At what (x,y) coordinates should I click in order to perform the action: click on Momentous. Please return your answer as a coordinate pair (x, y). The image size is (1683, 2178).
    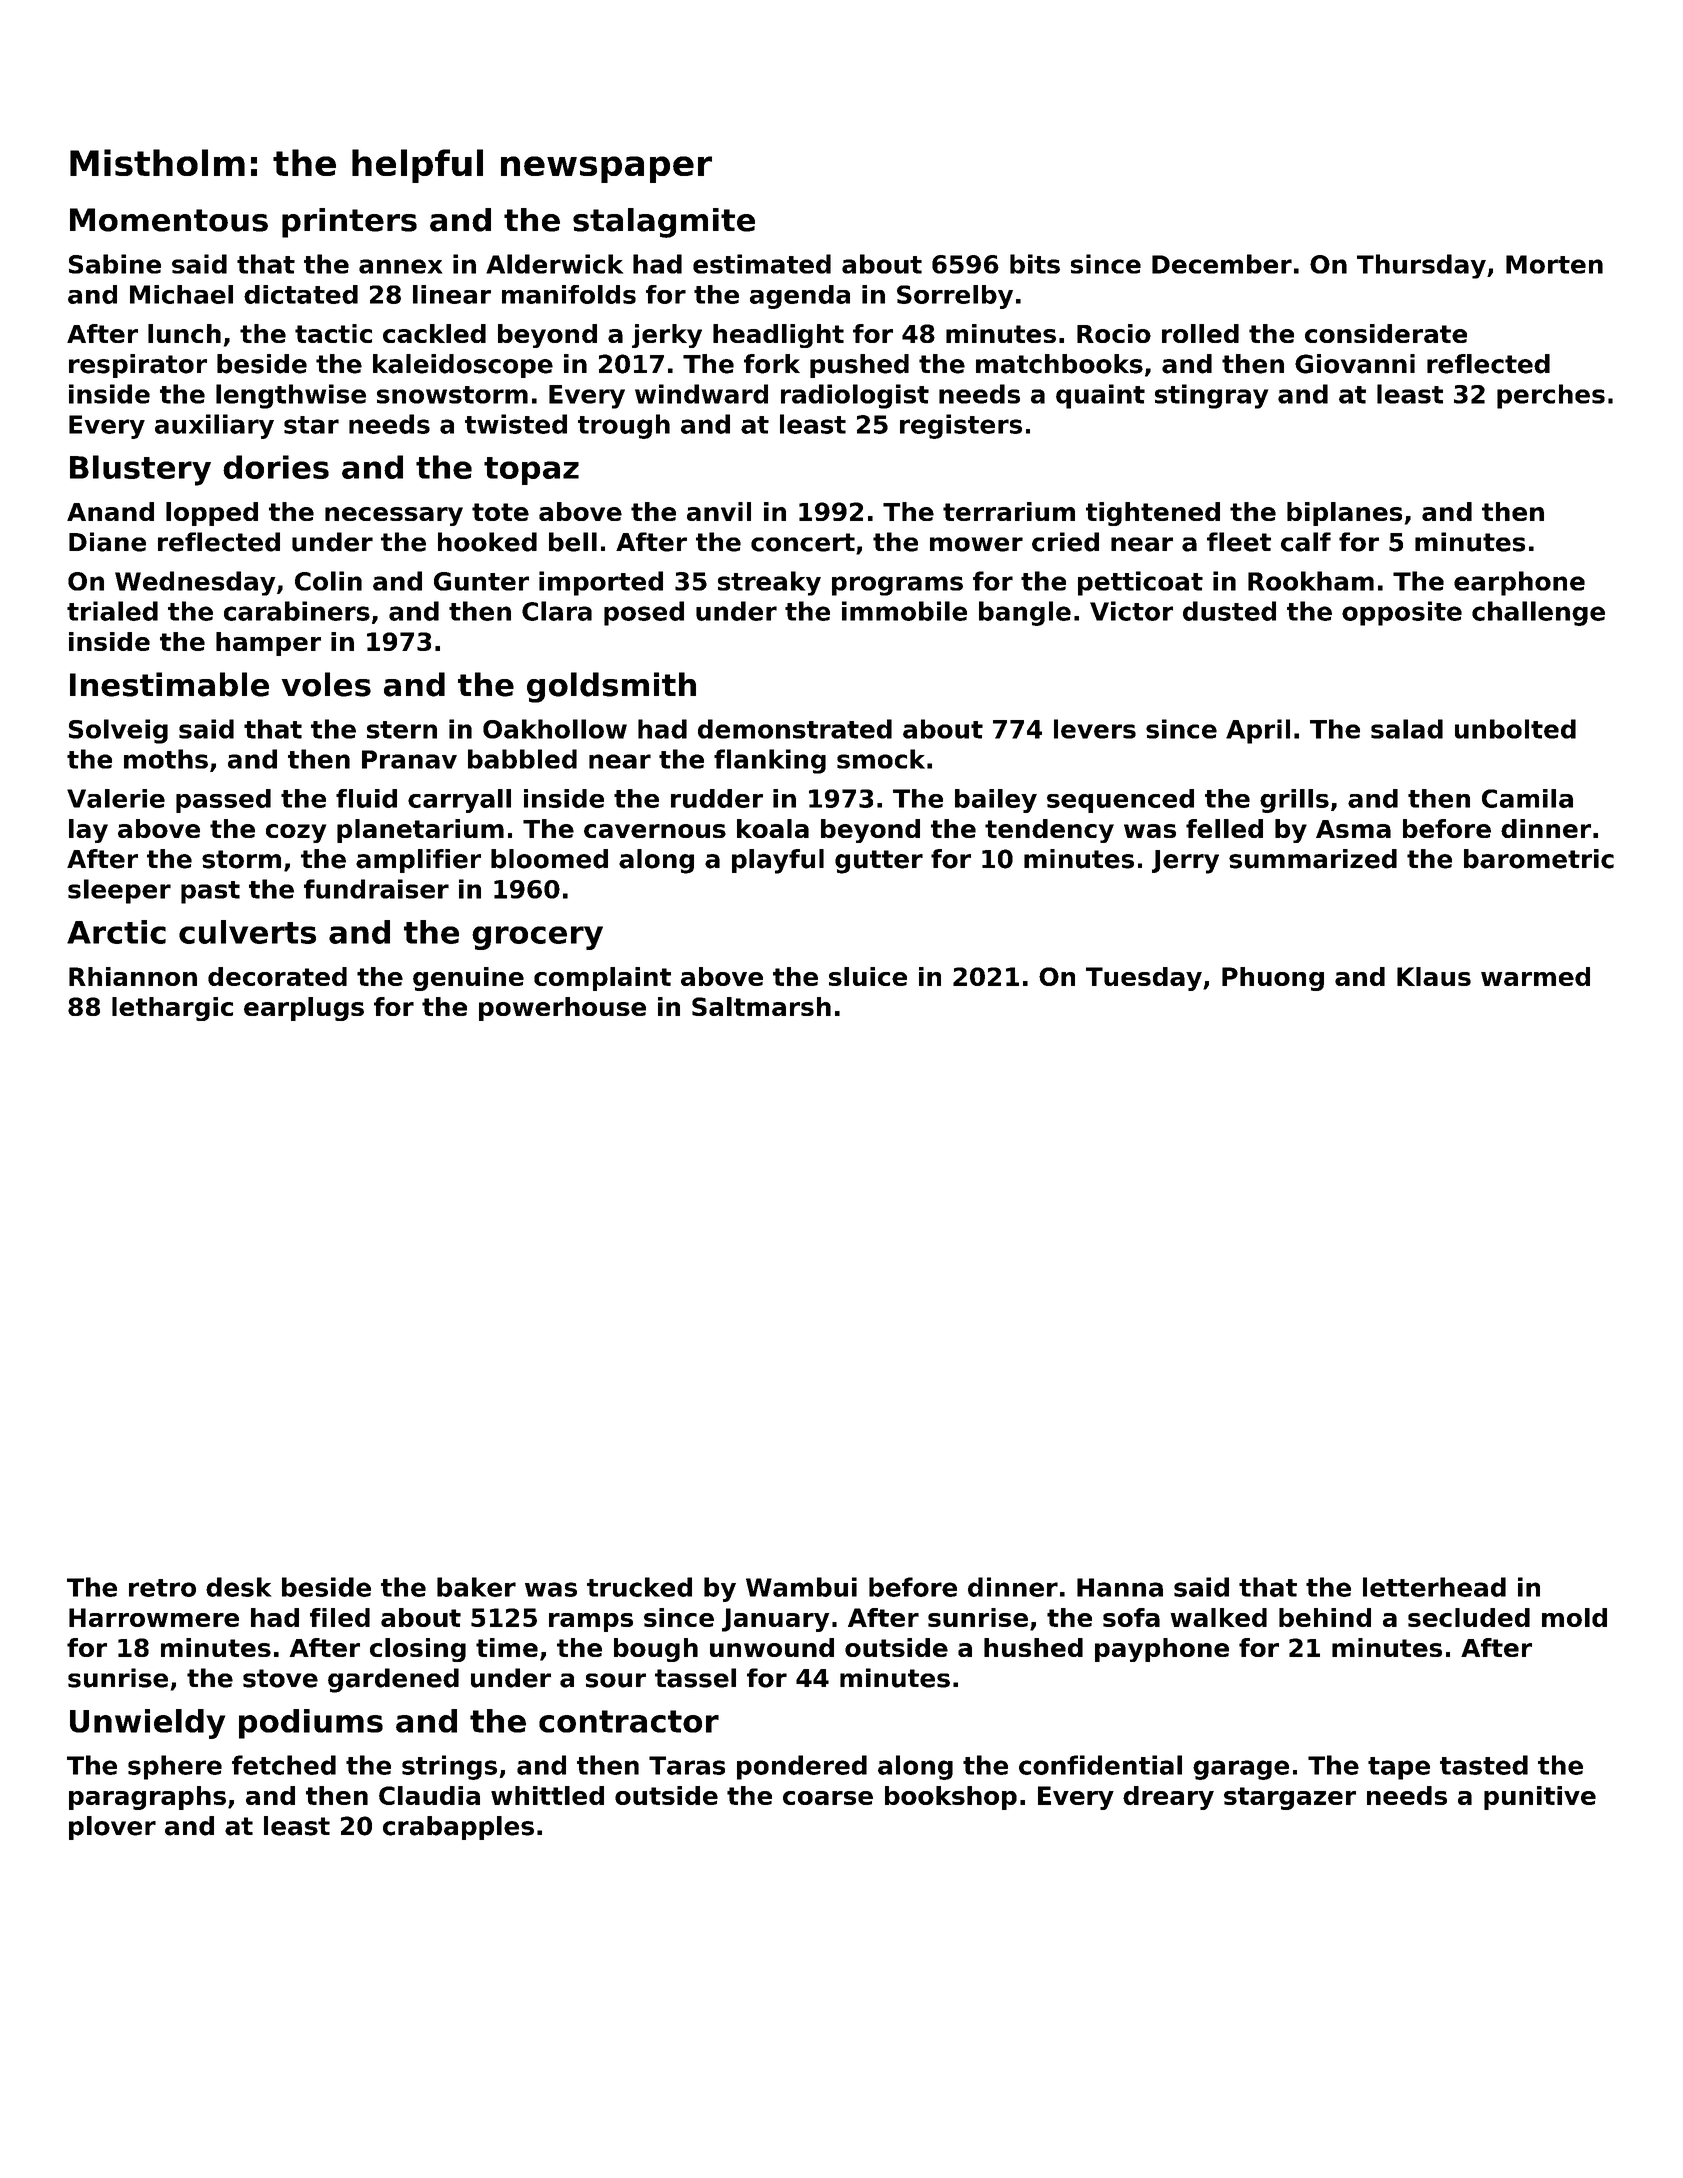
    Looking at the image, I should click on (169, 220).
